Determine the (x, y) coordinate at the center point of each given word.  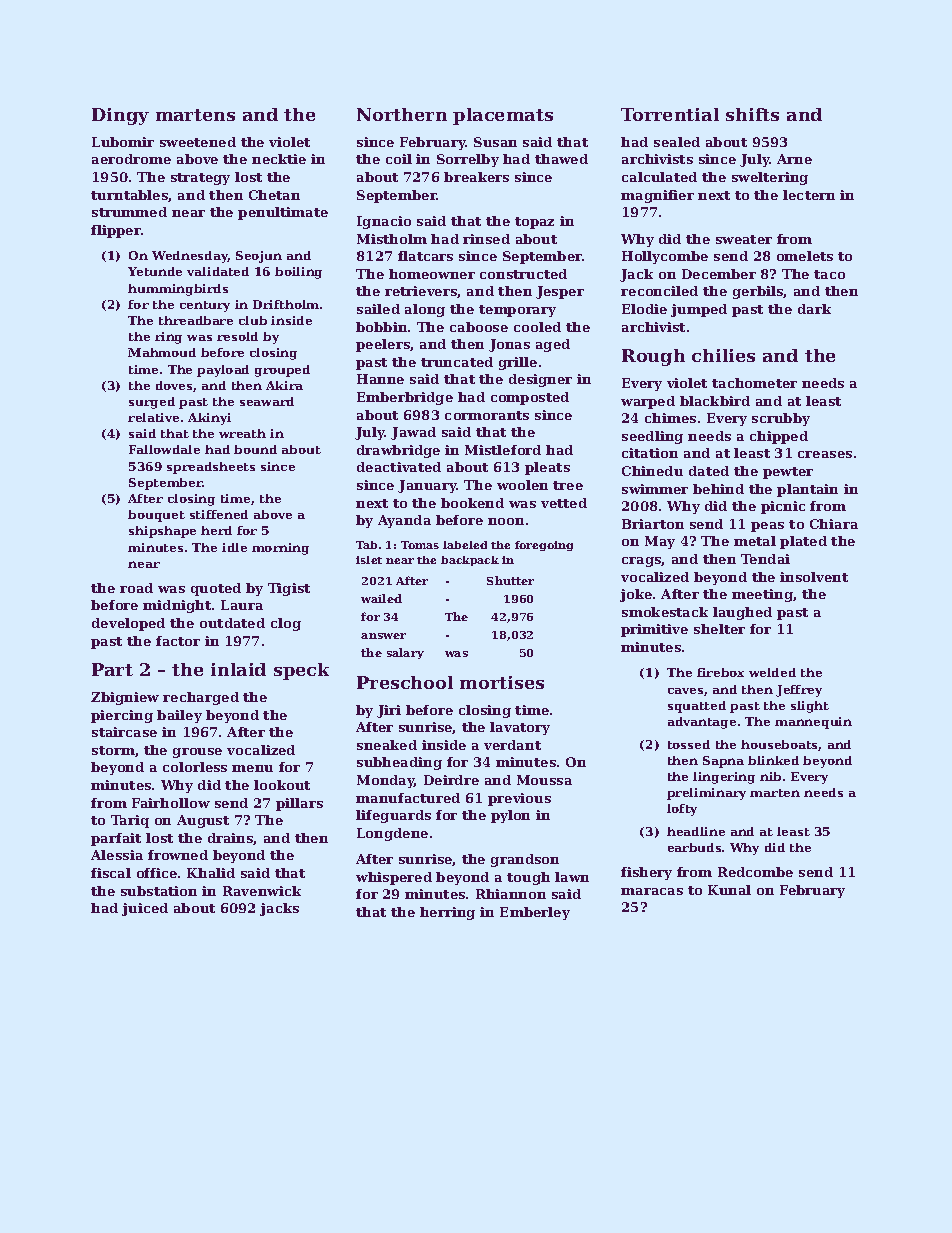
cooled (537, 327)
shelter (719, 629)
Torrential (670, 114)
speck (301, 671)
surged (152, 403)
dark (814, 309)
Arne (794, 159)
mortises (502, 682)
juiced (145, 909)
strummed (129, 212)
